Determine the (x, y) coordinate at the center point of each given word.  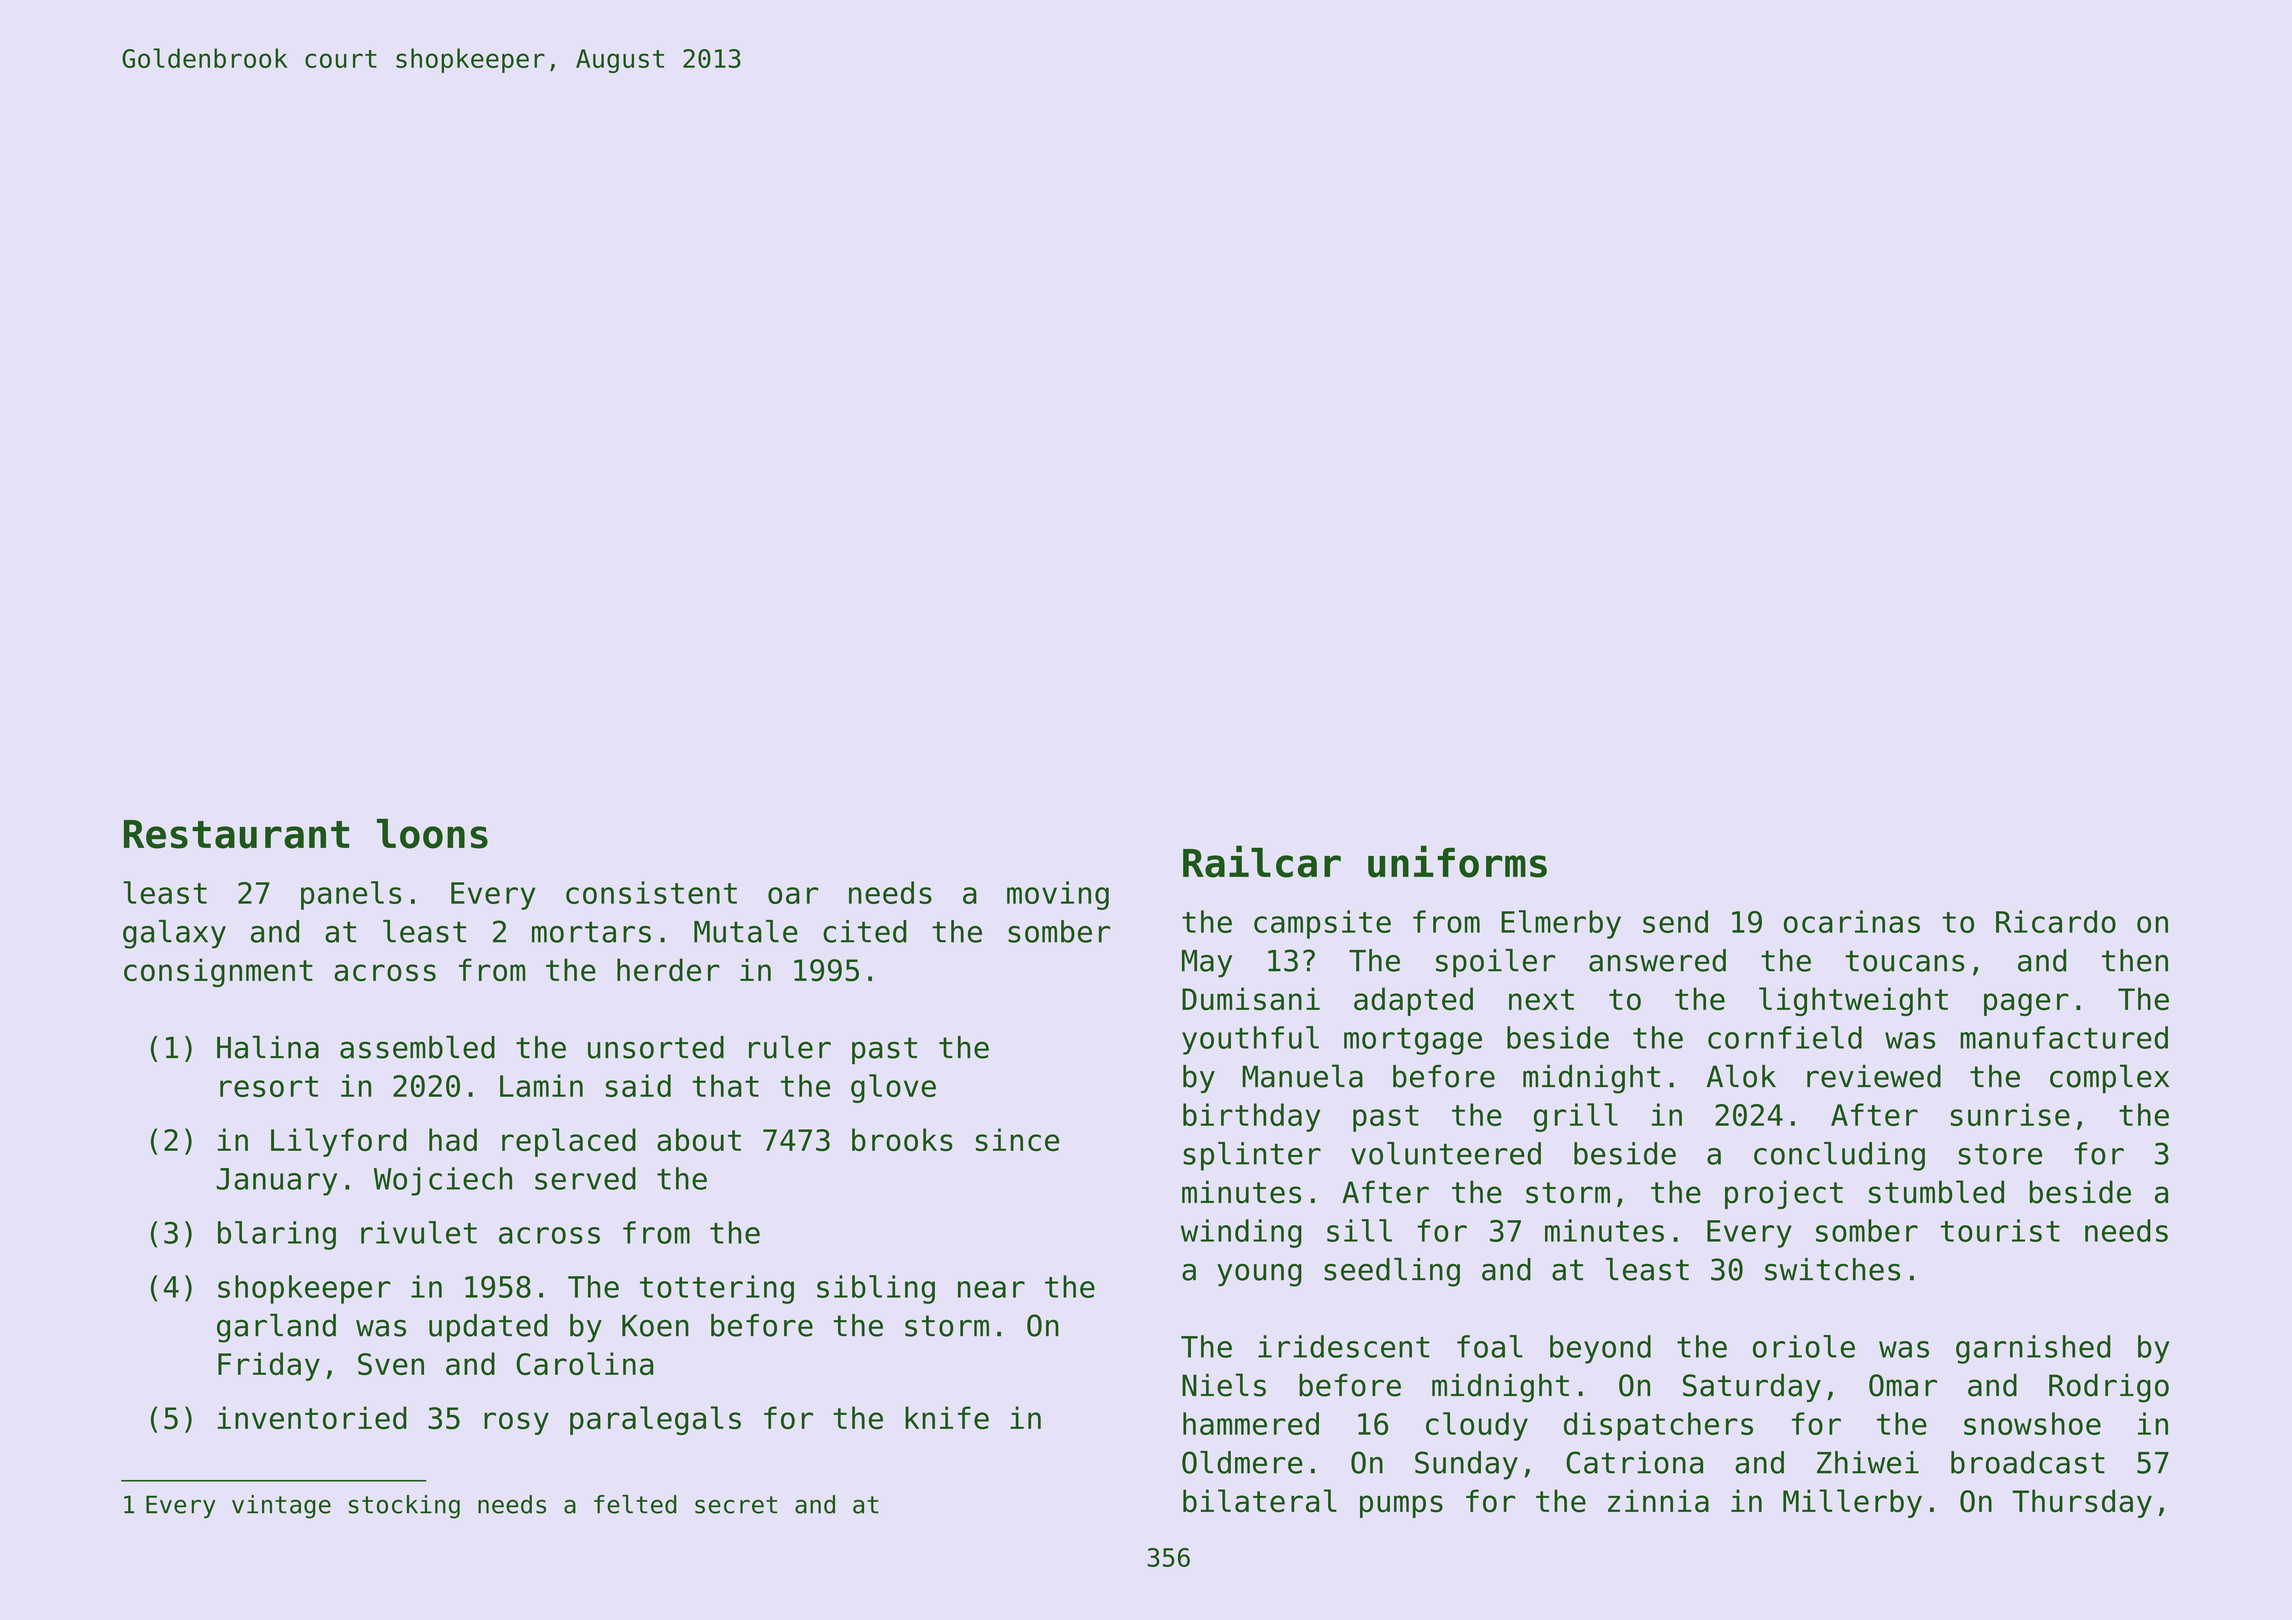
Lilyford (339, 1142)
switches (1832, 1269)
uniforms (1457, 861)
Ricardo (2056, 921)
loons (432, 834)
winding (1241, 1233)
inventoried (312, 1418)
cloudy (1477, 1426)
